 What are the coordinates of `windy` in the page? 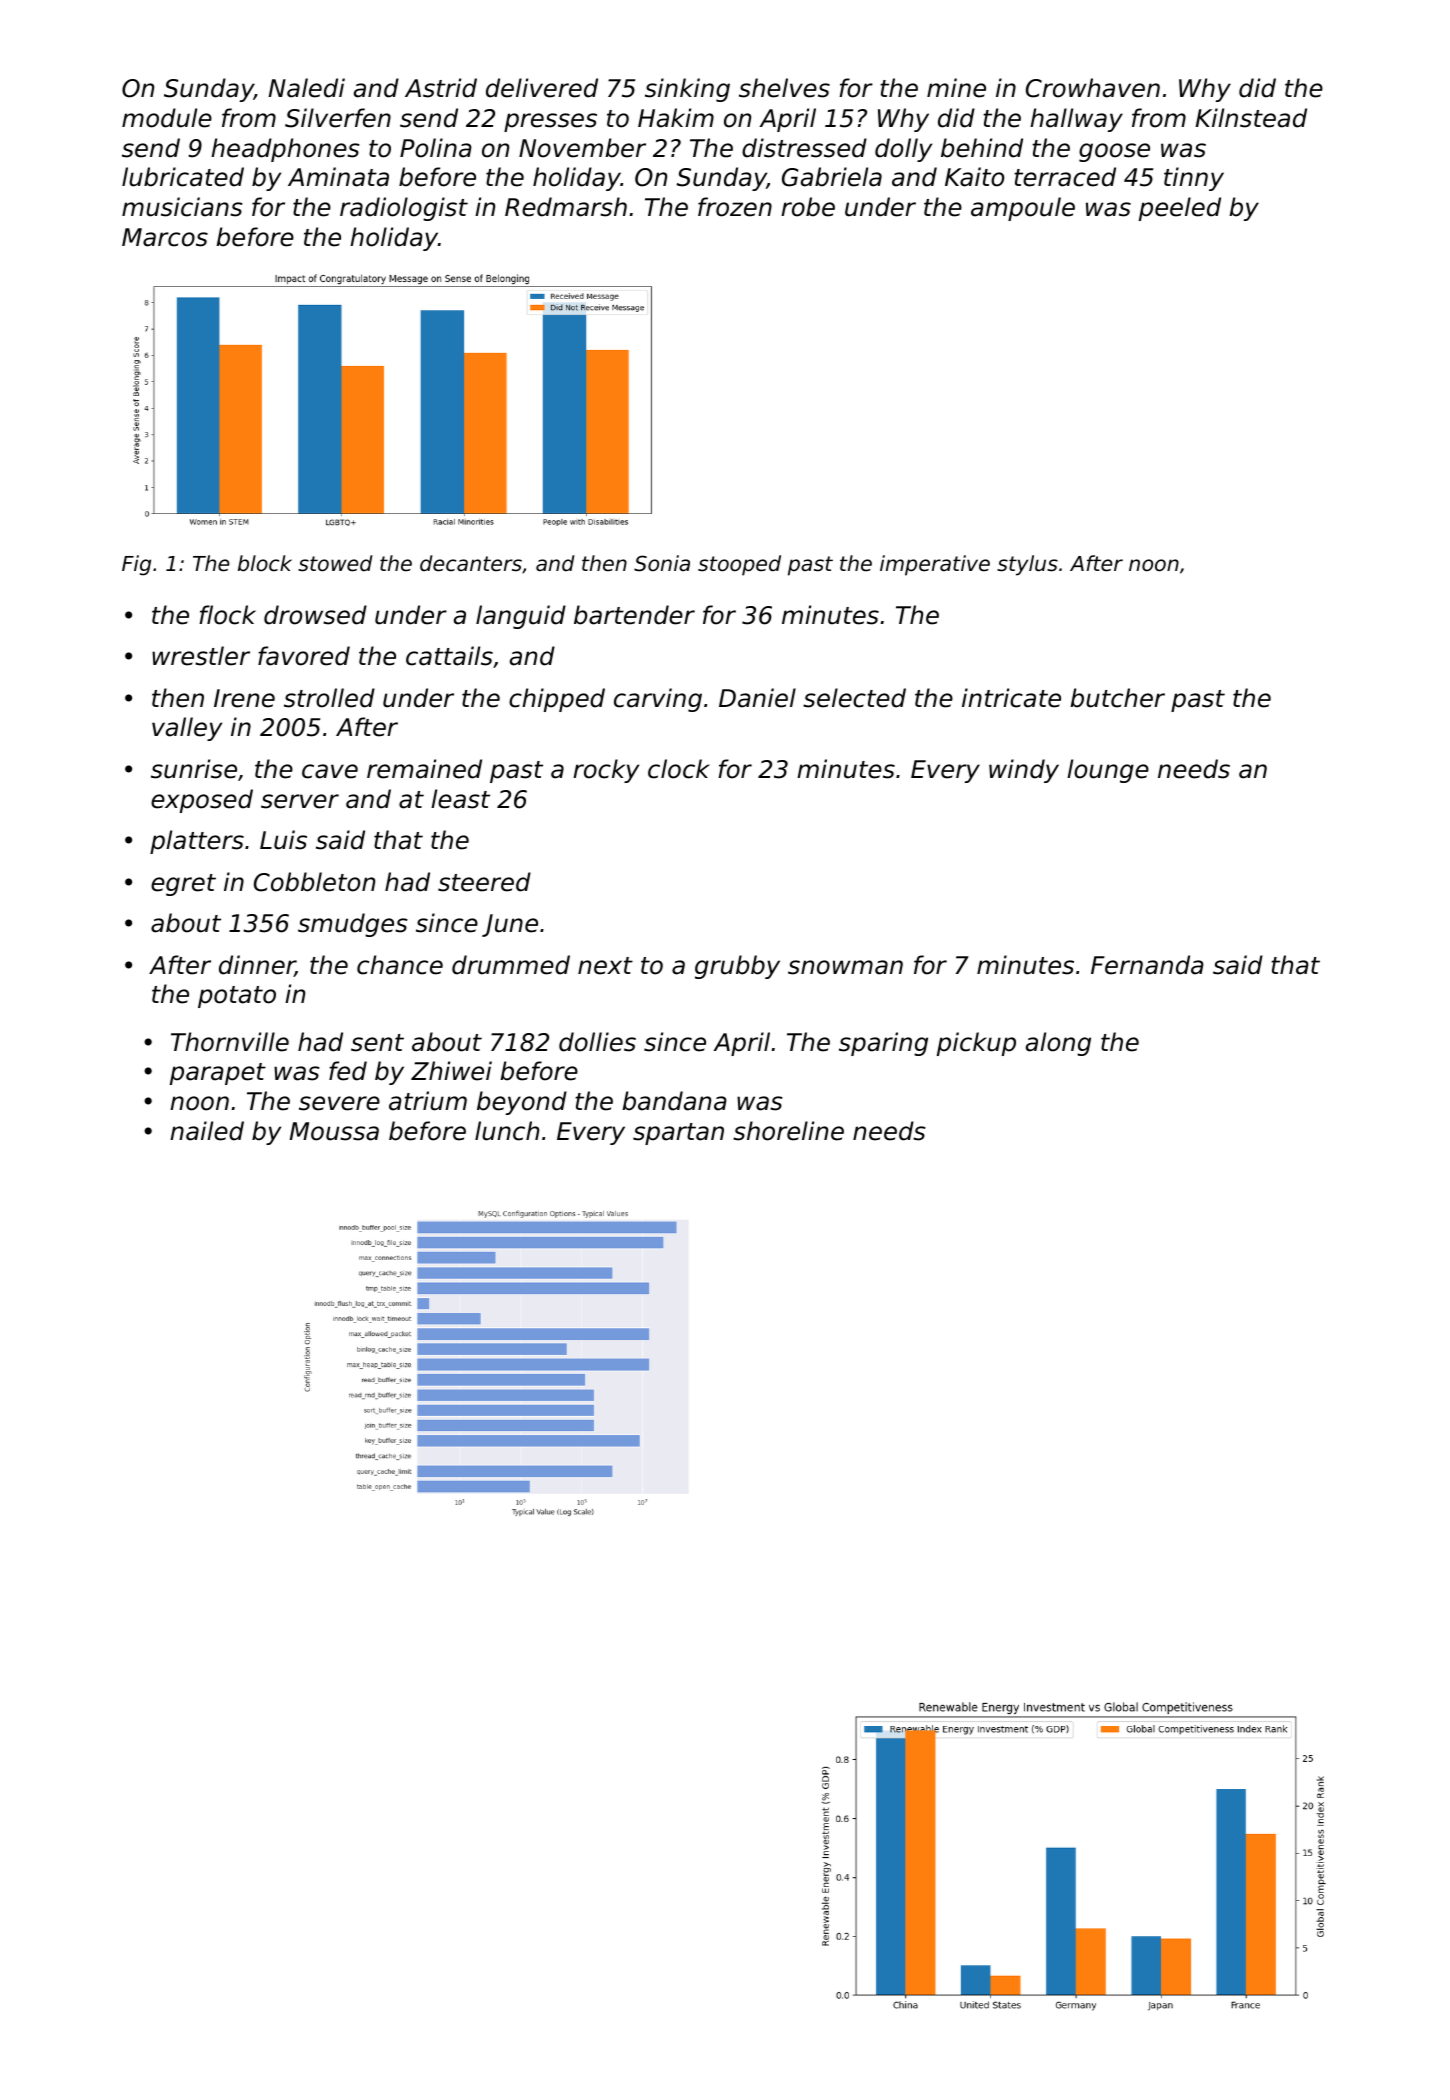 It's located at (1024, 771).
